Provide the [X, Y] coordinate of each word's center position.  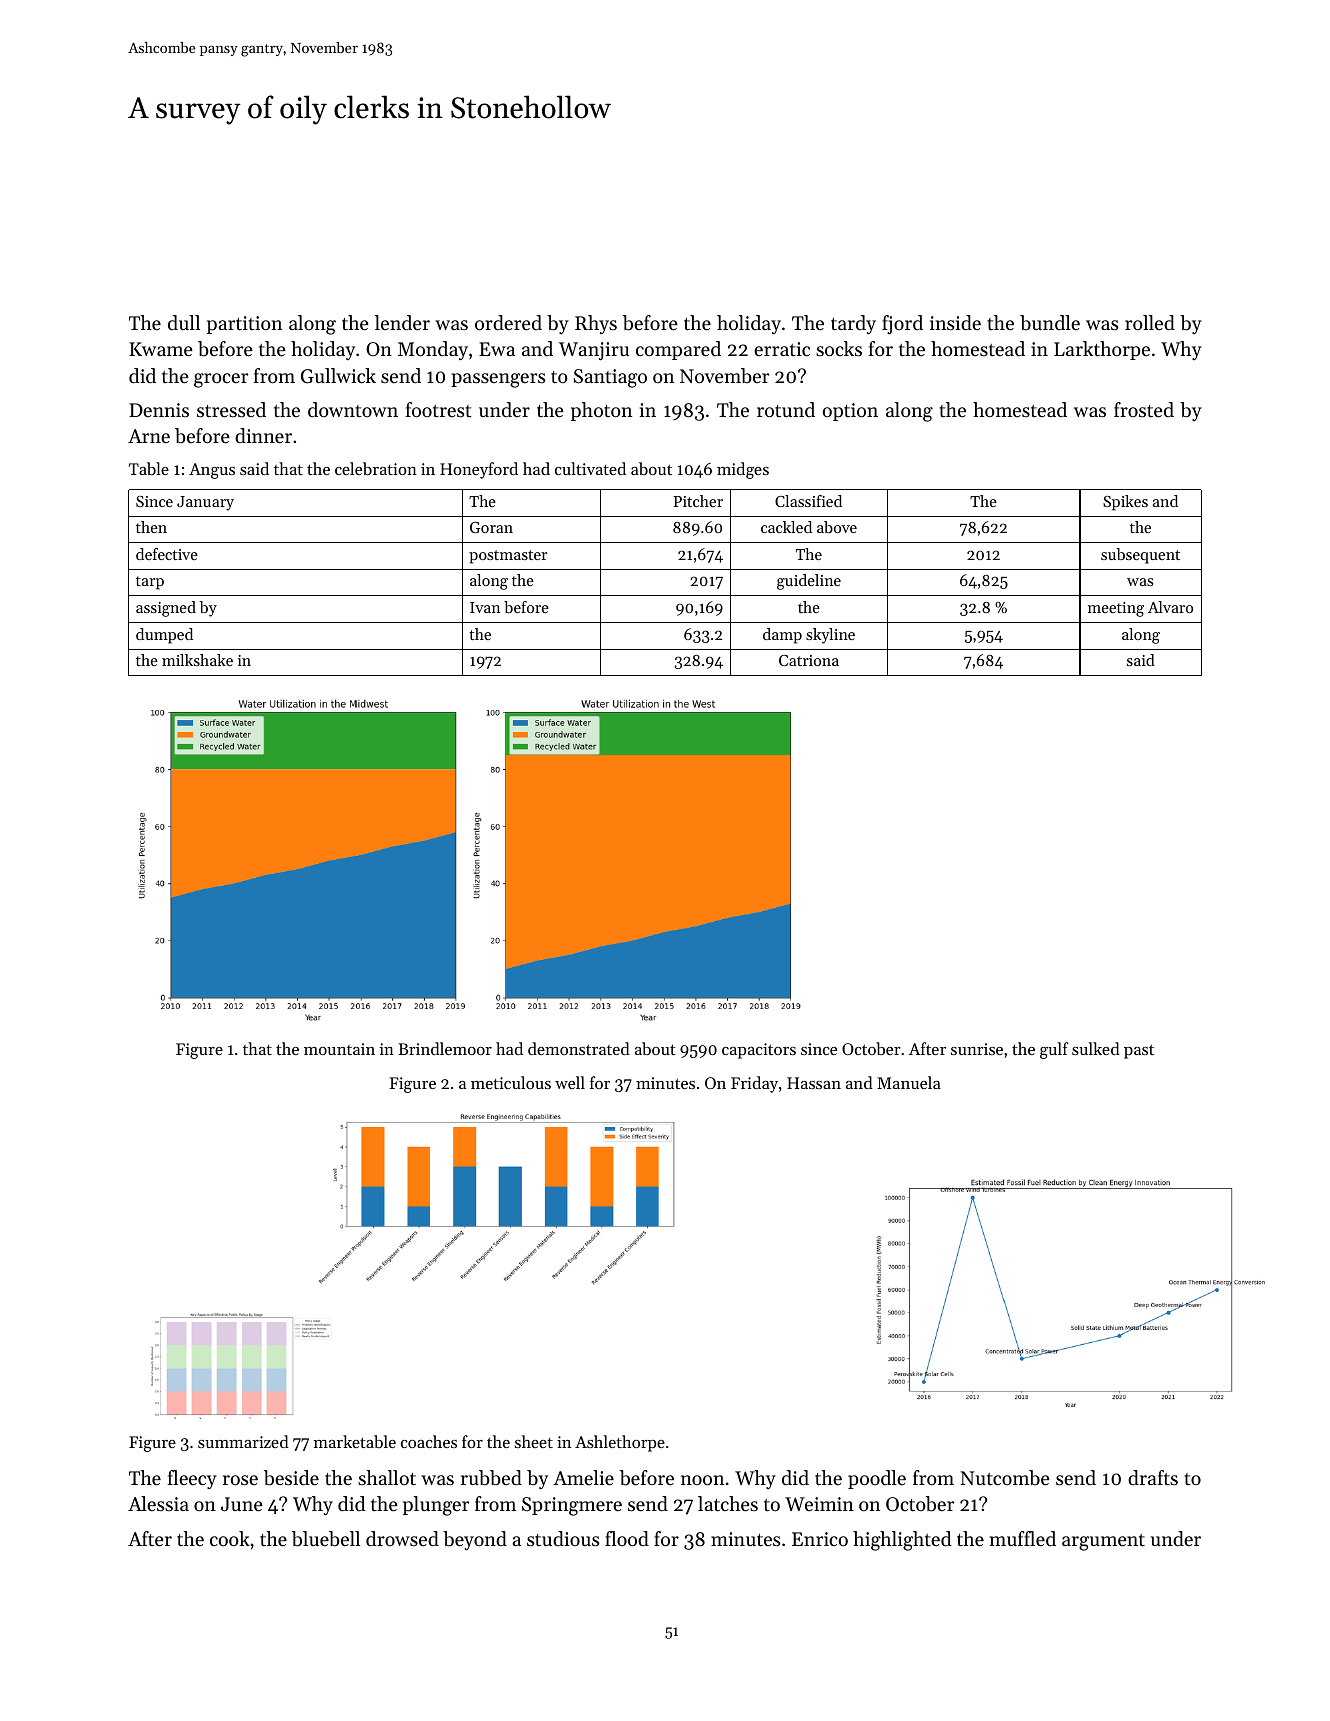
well [570, 1082]
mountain [339, 1049]
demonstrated [579, 1048]
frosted [1144, 410]
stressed [231, 410]
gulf [1054, 1050]
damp [782, 636]
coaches [429, 1441]
